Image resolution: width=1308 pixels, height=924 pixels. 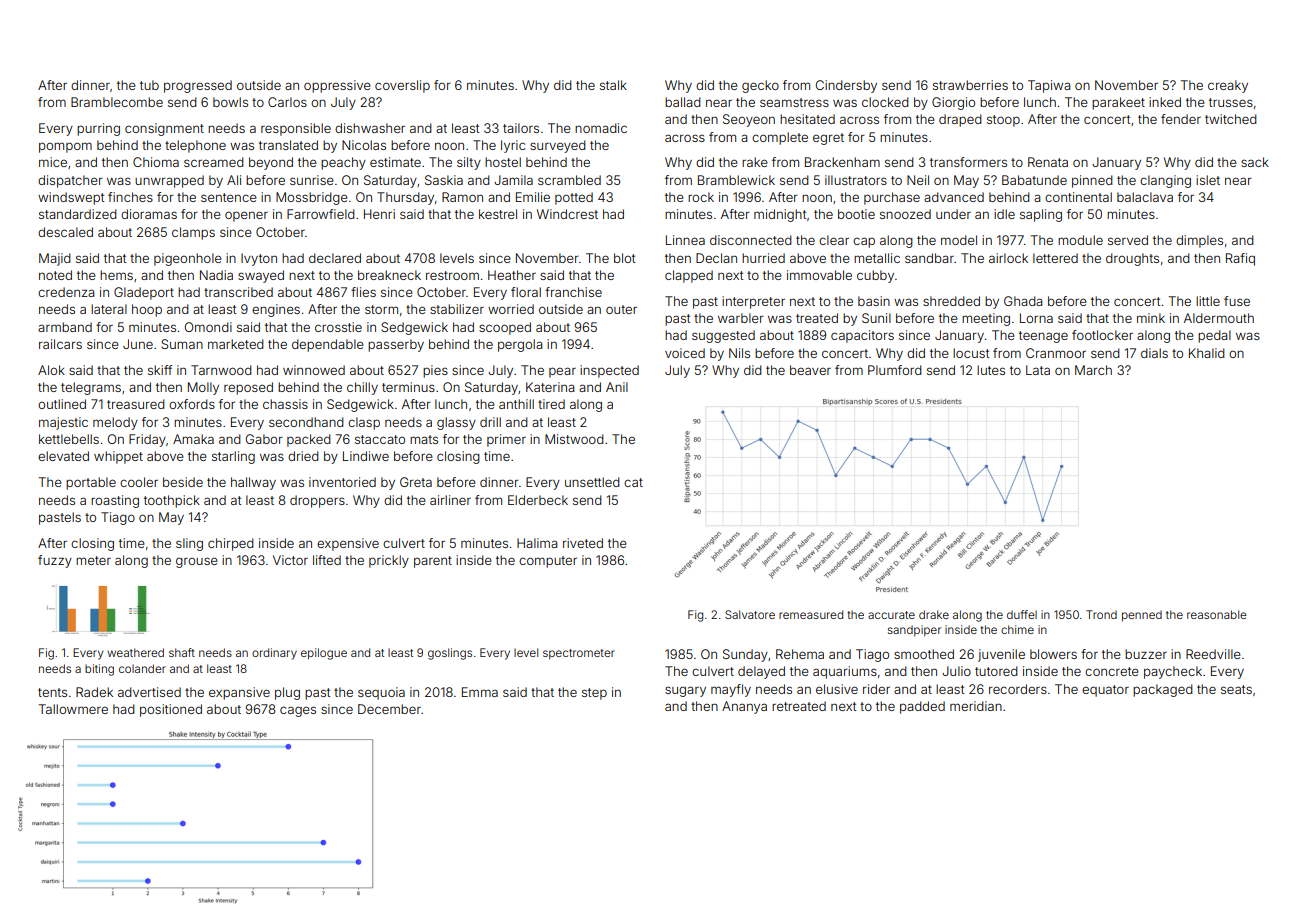 What do you see at coordinates (73, 709) in the page?
I see `Tallowmere` at bounding box center [73, 709].
